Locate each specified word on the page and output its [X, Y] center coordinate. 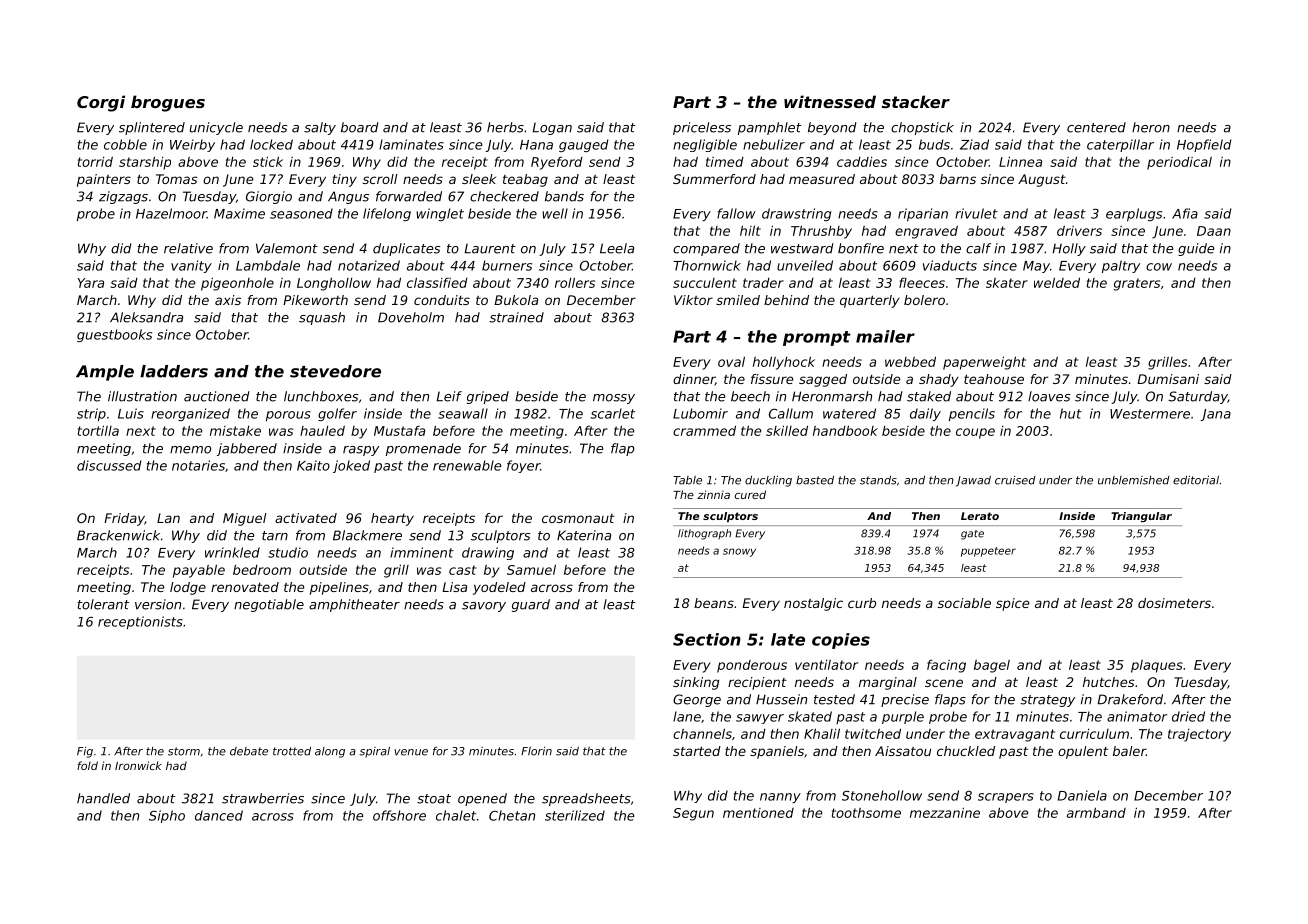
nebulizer [774, 144]
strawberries [263, 798]
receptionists [140, 622]
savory [484, 607]
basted [815, 480]
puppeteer [988, 552]
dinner [694, 380]
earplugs [1134, 214]
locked [271, 144]
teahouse [994, 379]
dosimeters [1174, 603]
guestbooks [114, 335]
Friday [124, 519]
